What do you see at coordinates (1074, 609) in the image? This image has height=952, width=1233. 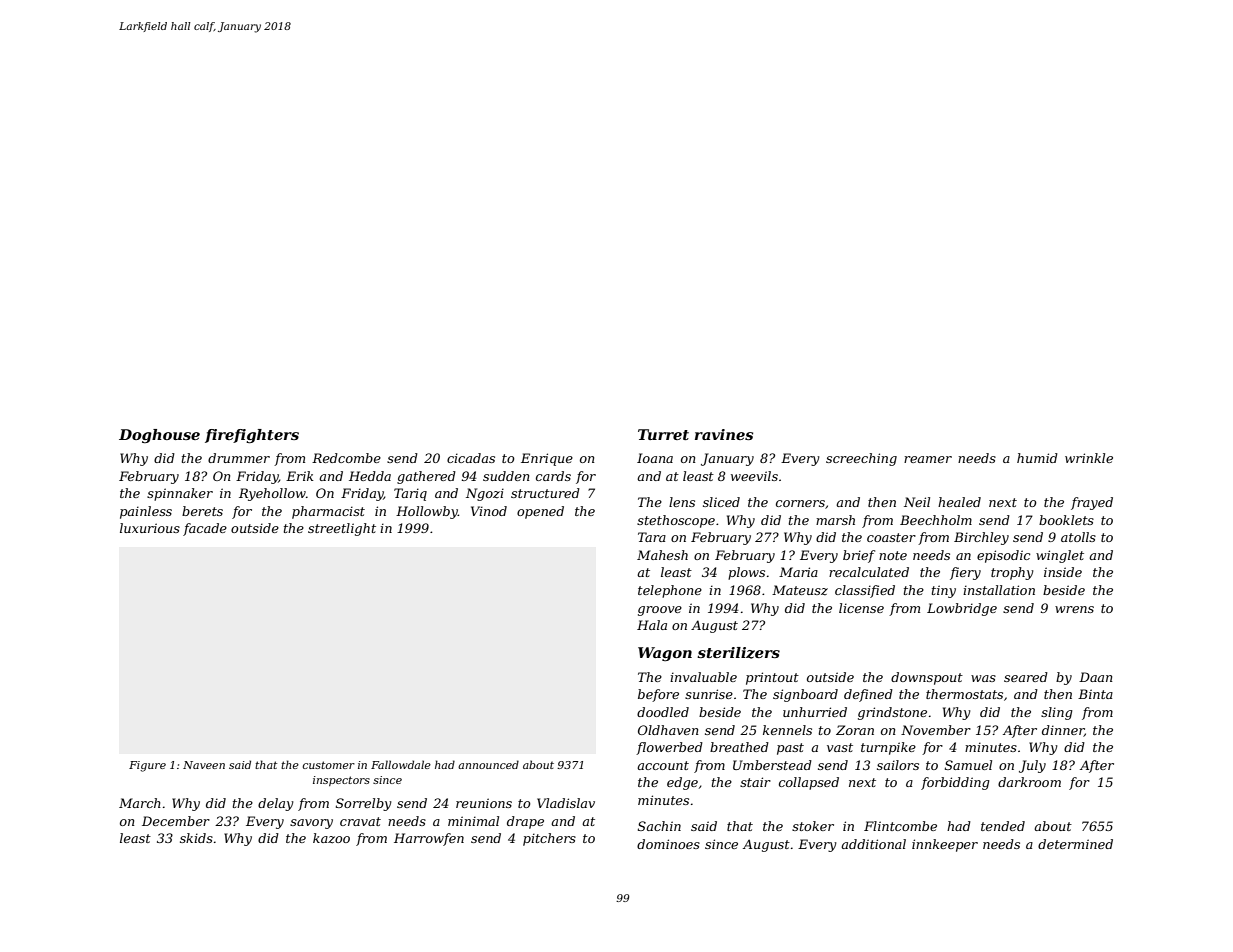 I see `wrens` at bounding box center [1074, 609].
